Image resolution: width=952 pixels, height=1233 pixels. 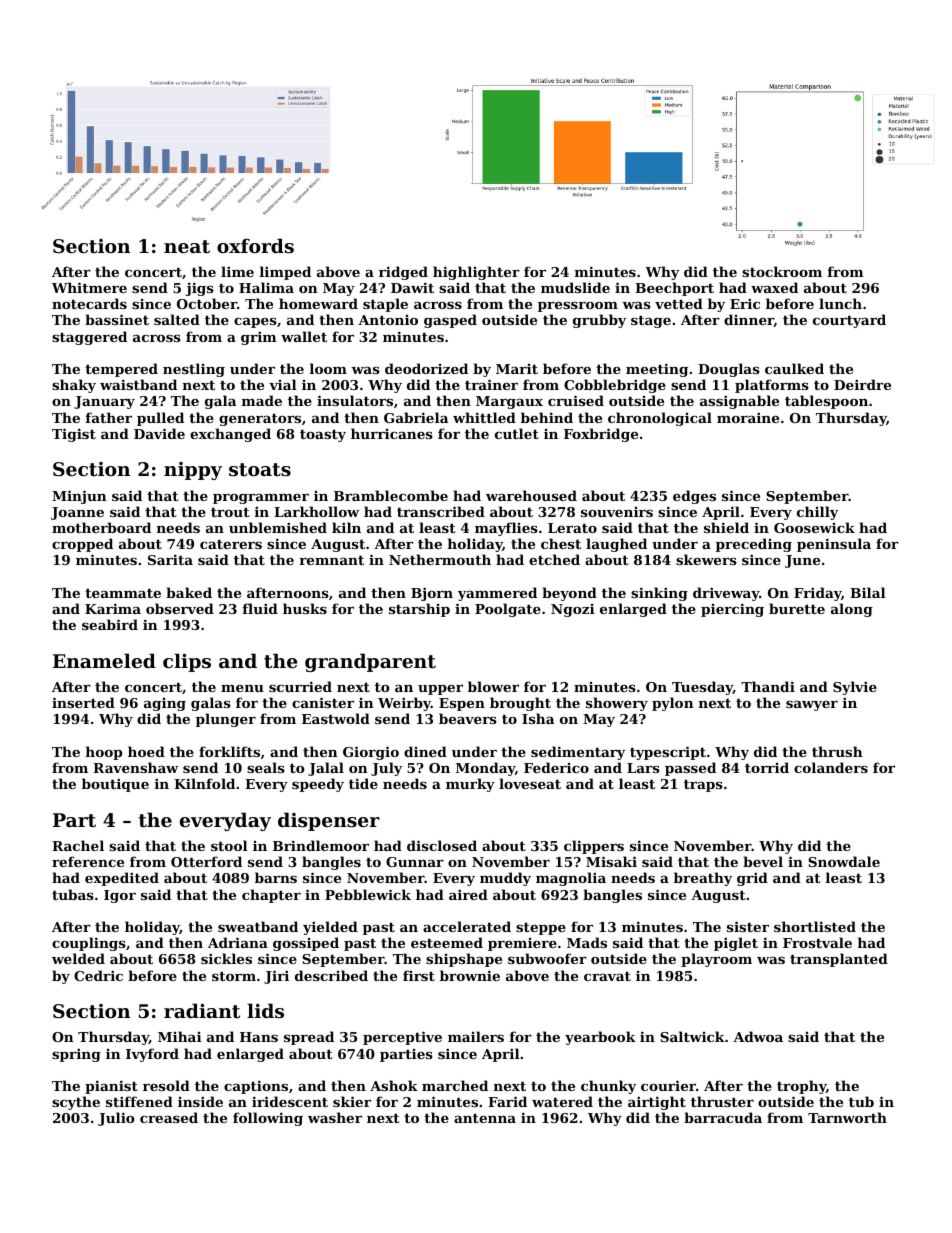 I want to click on blower, so click(x=493, y=686).
